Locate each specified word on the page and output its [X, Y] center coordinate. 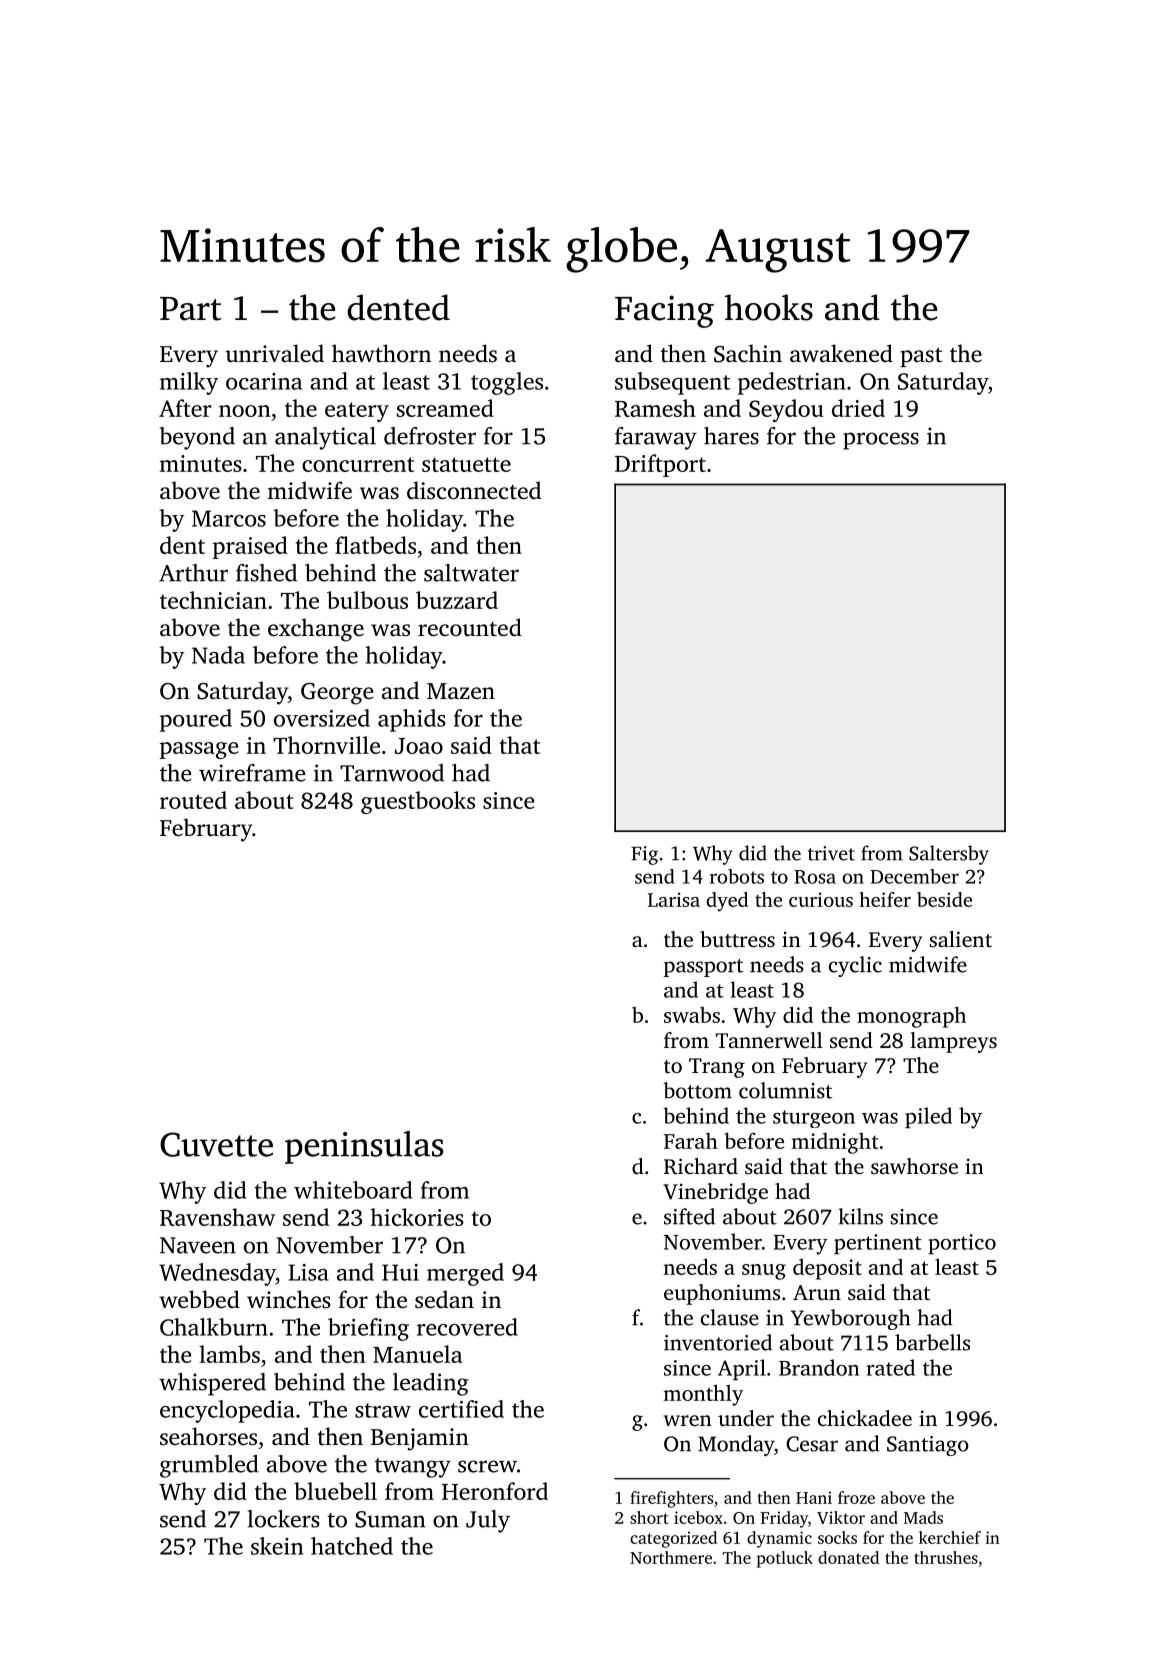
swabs [692, 1015]
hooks [769, 307]
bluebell [335, 1491]
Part [190, 309]
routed [193, 800]
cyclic [855, 966]
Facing [664, 311]
